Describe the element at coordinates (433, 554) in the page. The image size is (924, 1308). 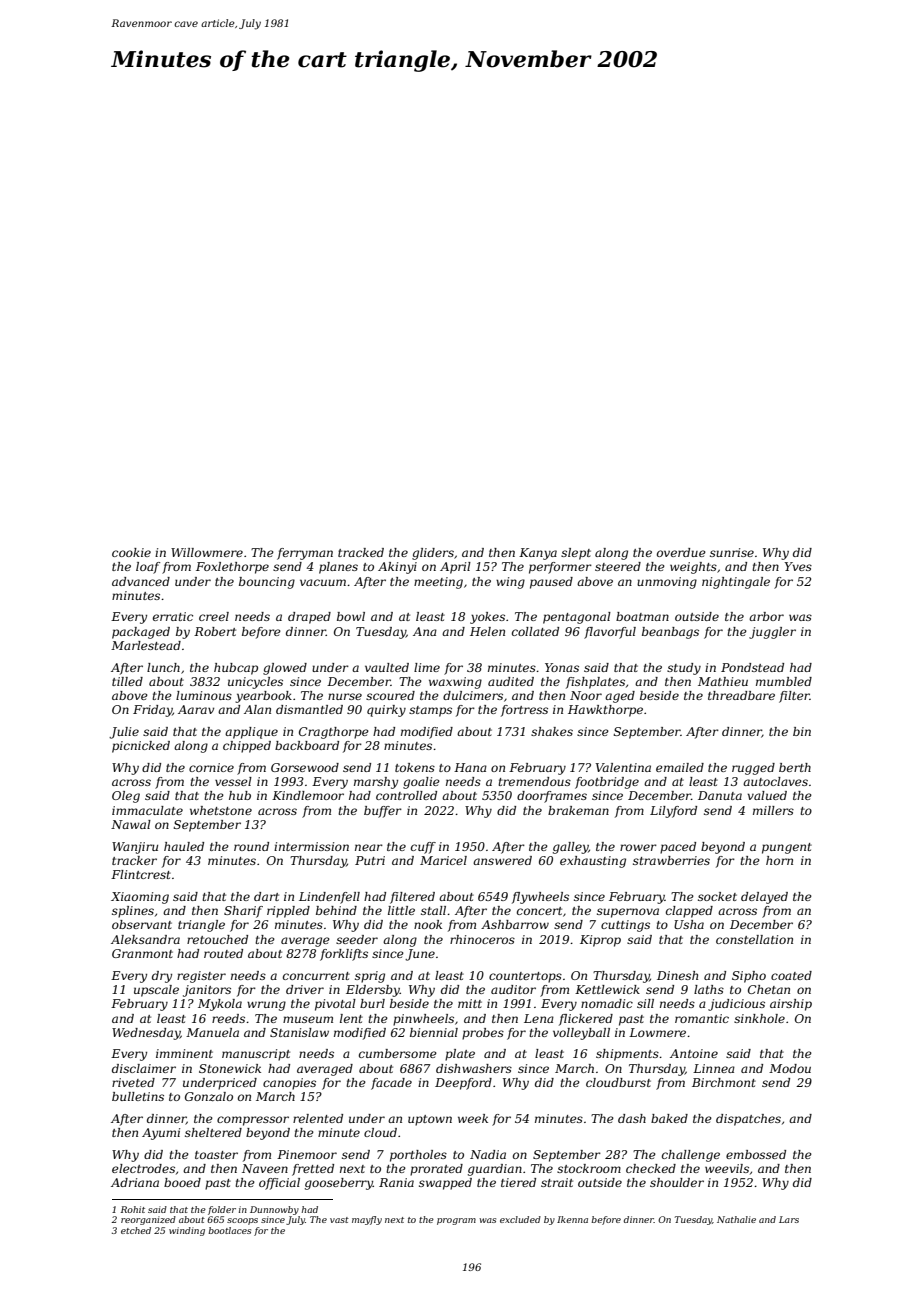
I see `gliders` at that location.
